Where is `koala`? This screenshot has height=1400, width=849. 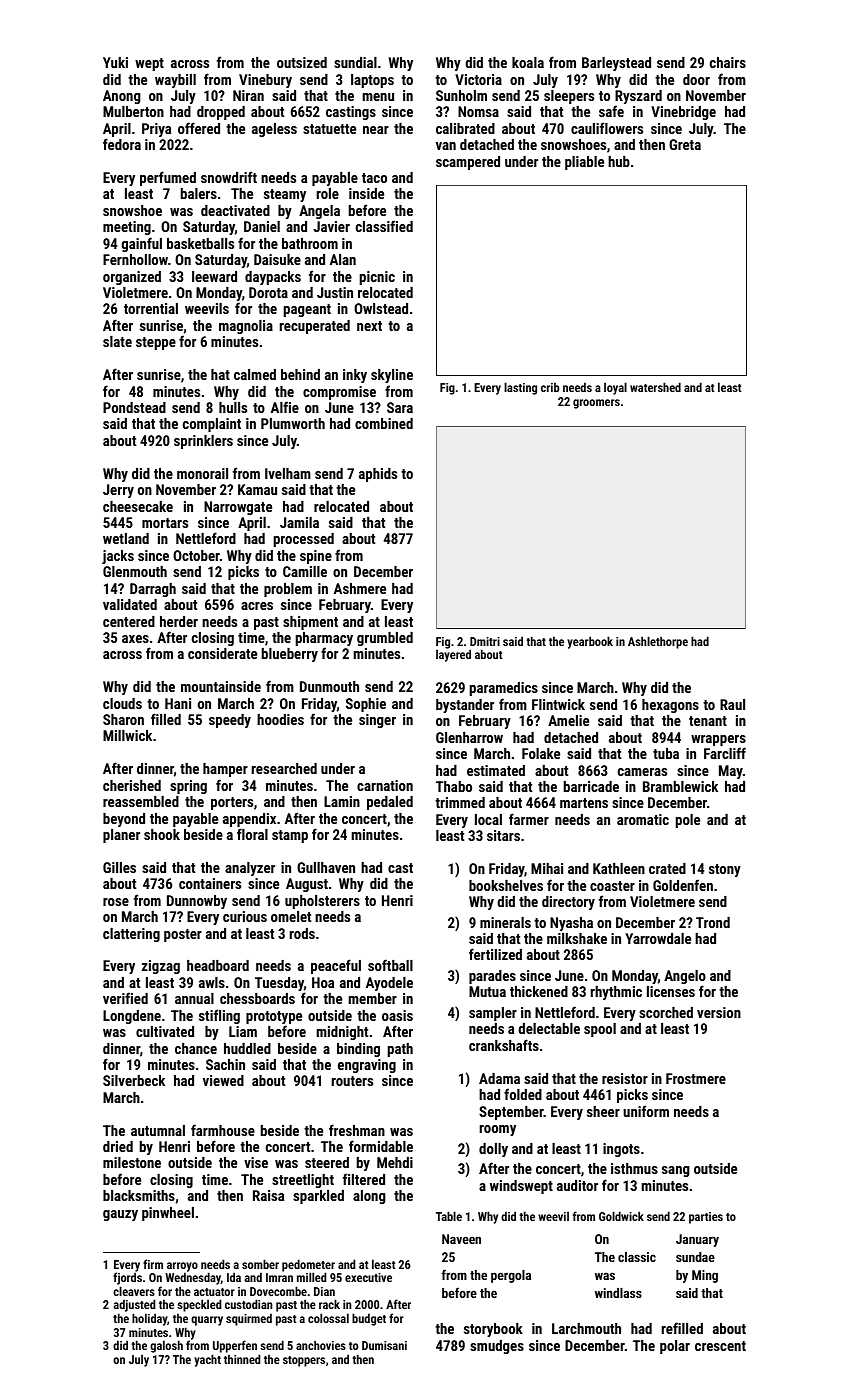
koala is located at coordinates (528, 62).
